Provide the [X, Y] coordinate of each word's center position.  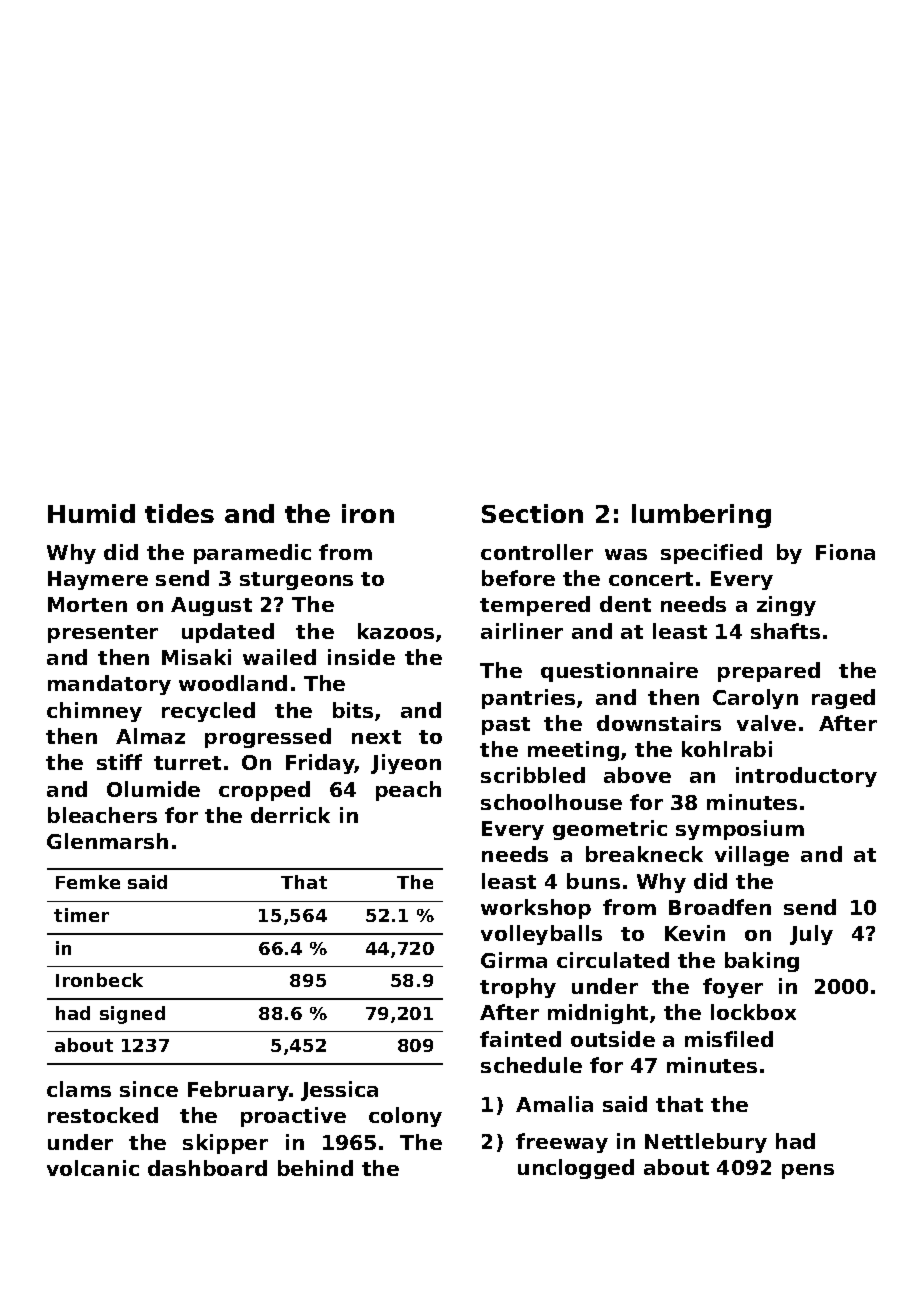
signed [132, 1015]
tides [179, 513]
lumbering [701, 516]
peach [408, 791]
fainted [520, 1039]
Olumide [153, 789]
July [811, 935]
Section [532, 513]
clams [79, 1089]
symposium [740, 830]
